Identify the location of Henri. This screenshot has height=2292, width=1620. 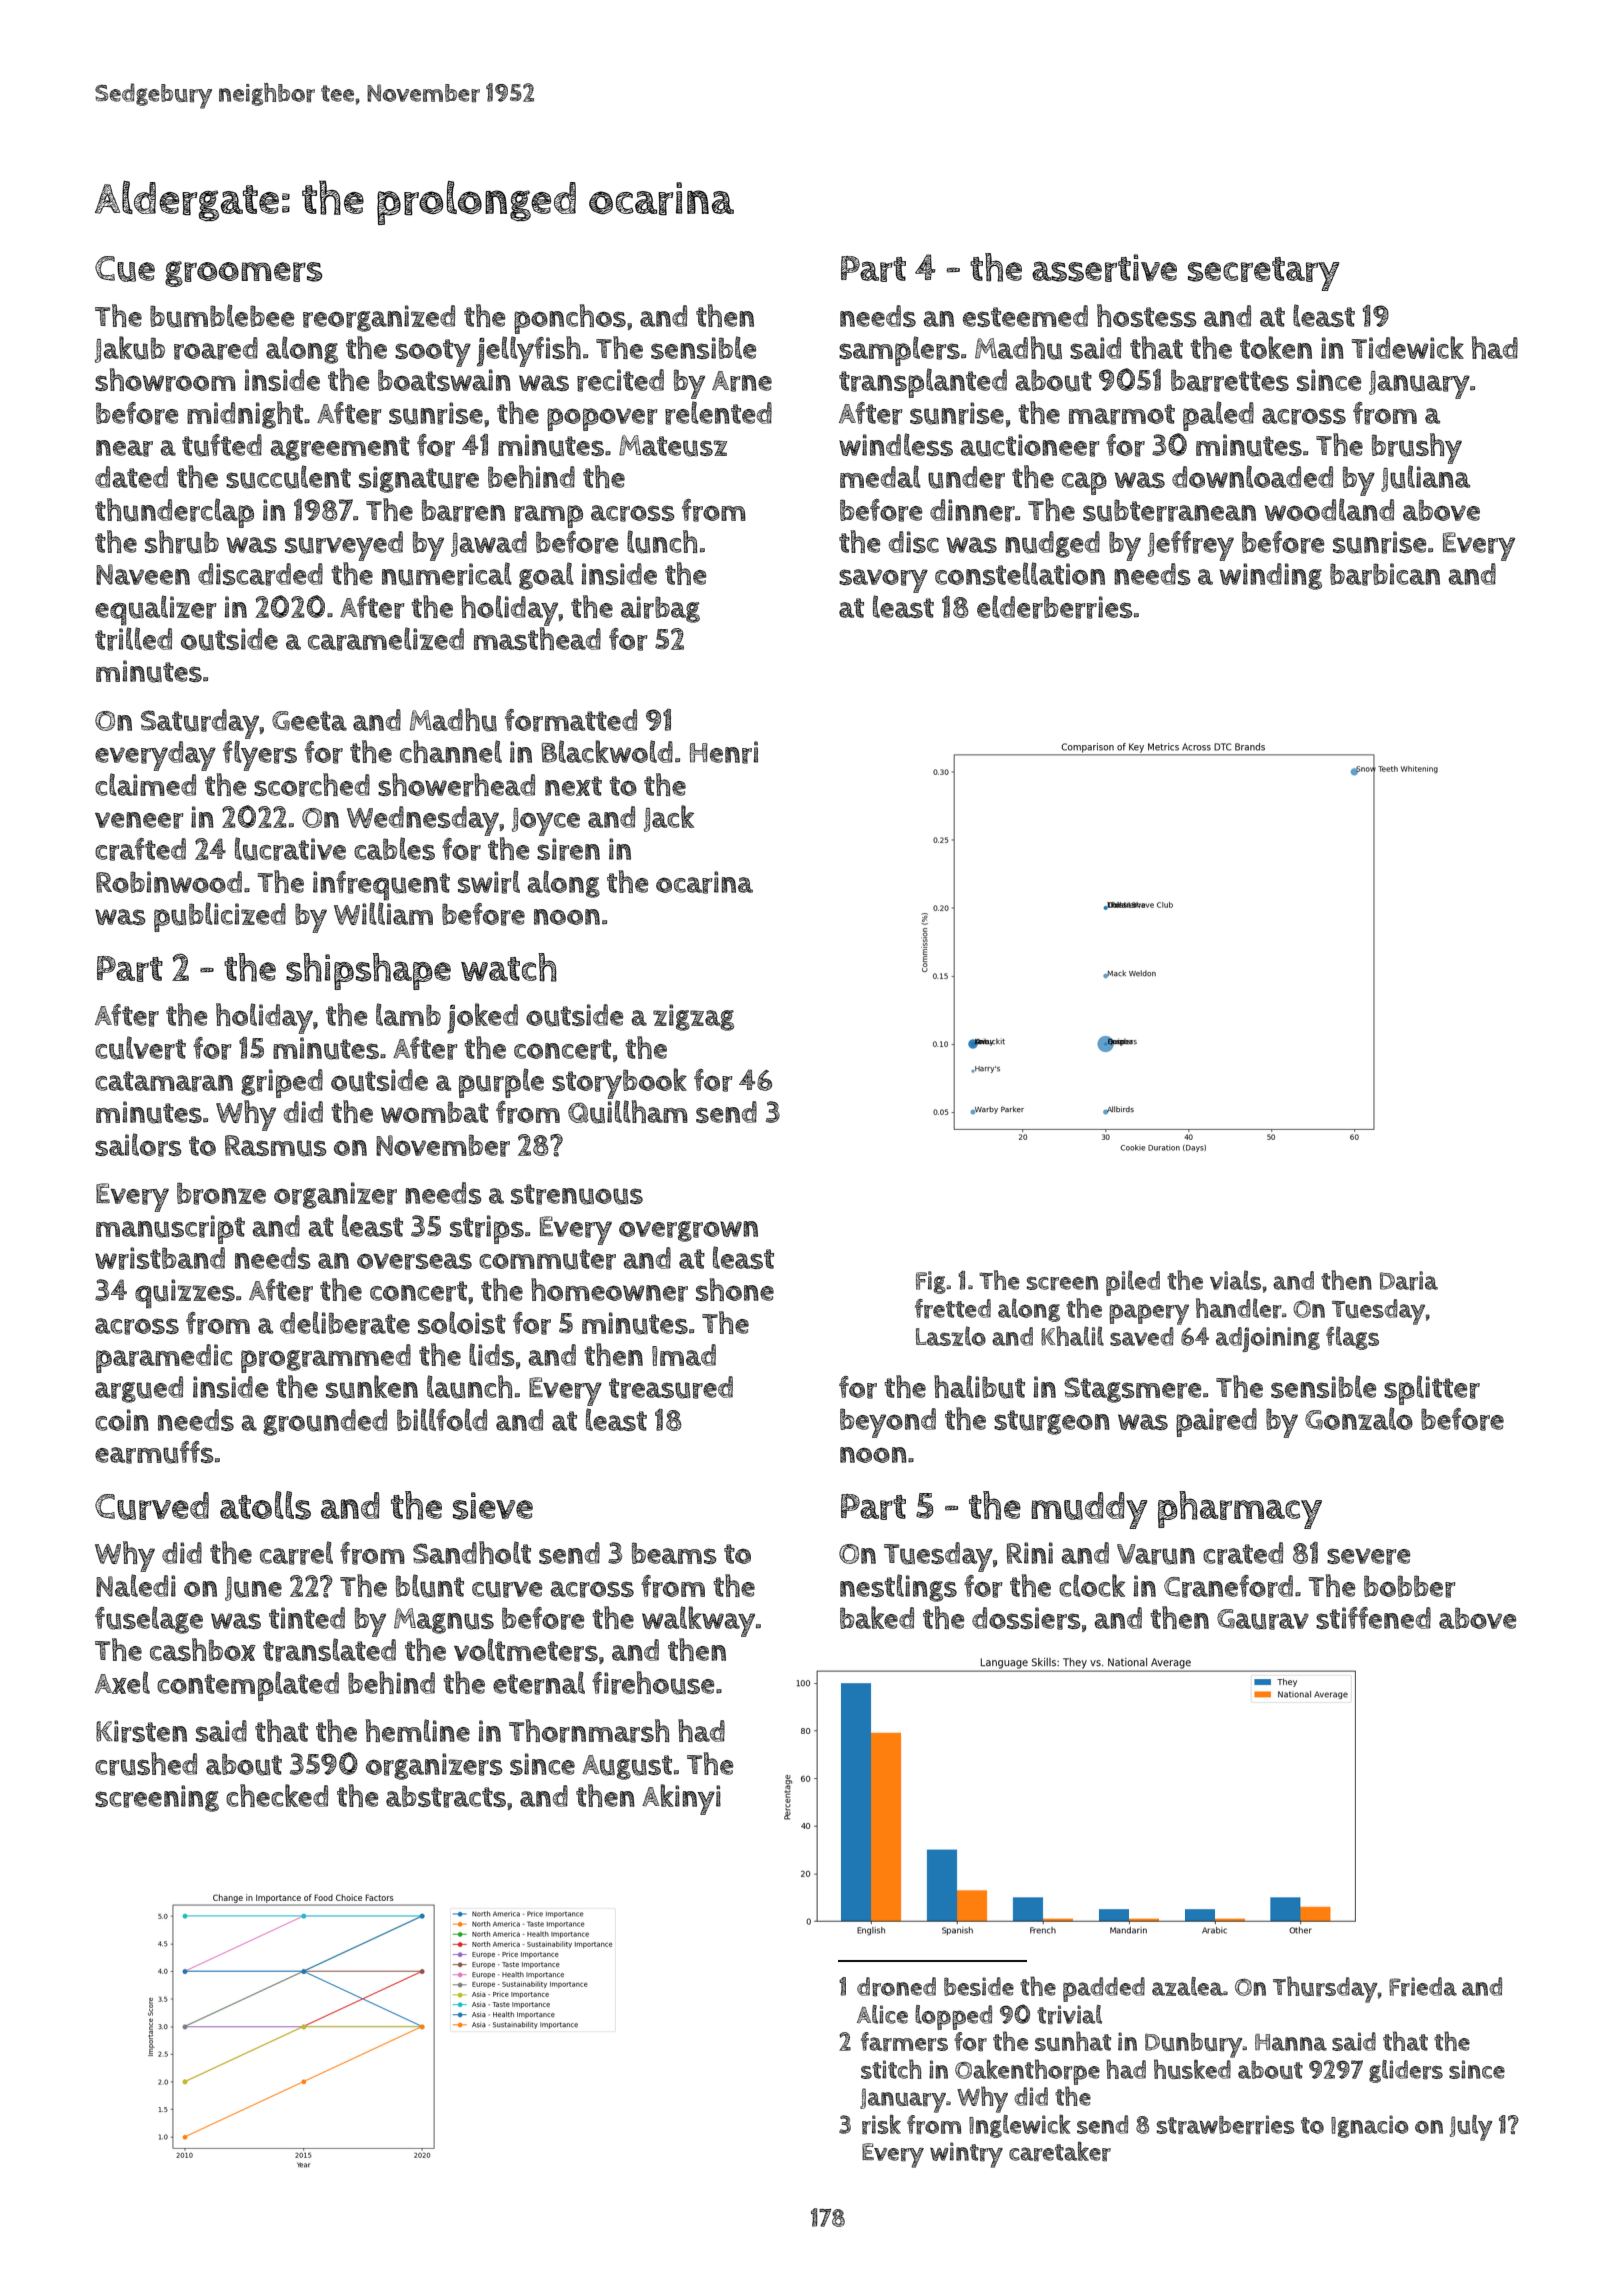
(724, 752).
